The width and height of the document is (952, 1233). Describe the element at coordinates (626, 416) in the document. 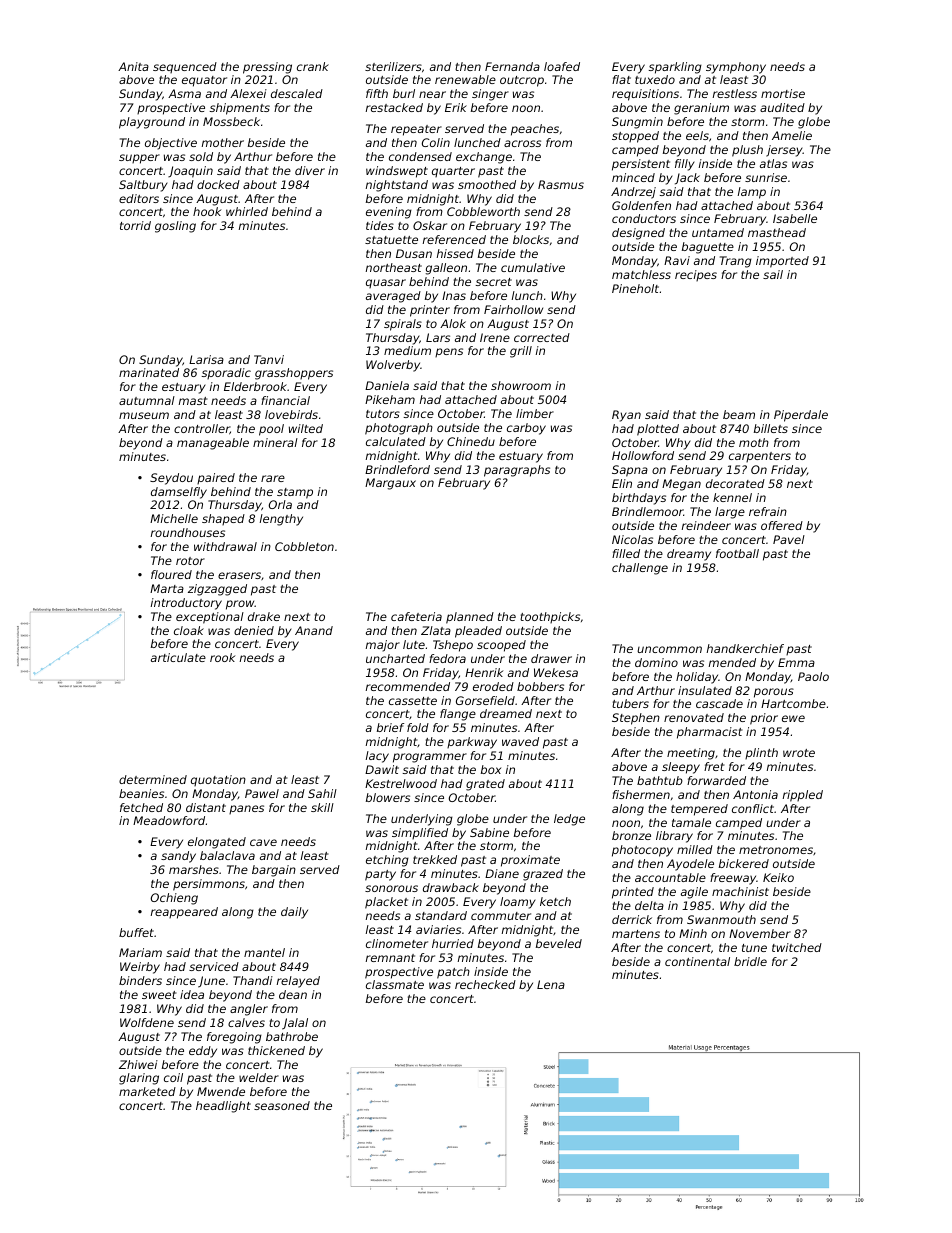

I see `Ryan` at that location.
